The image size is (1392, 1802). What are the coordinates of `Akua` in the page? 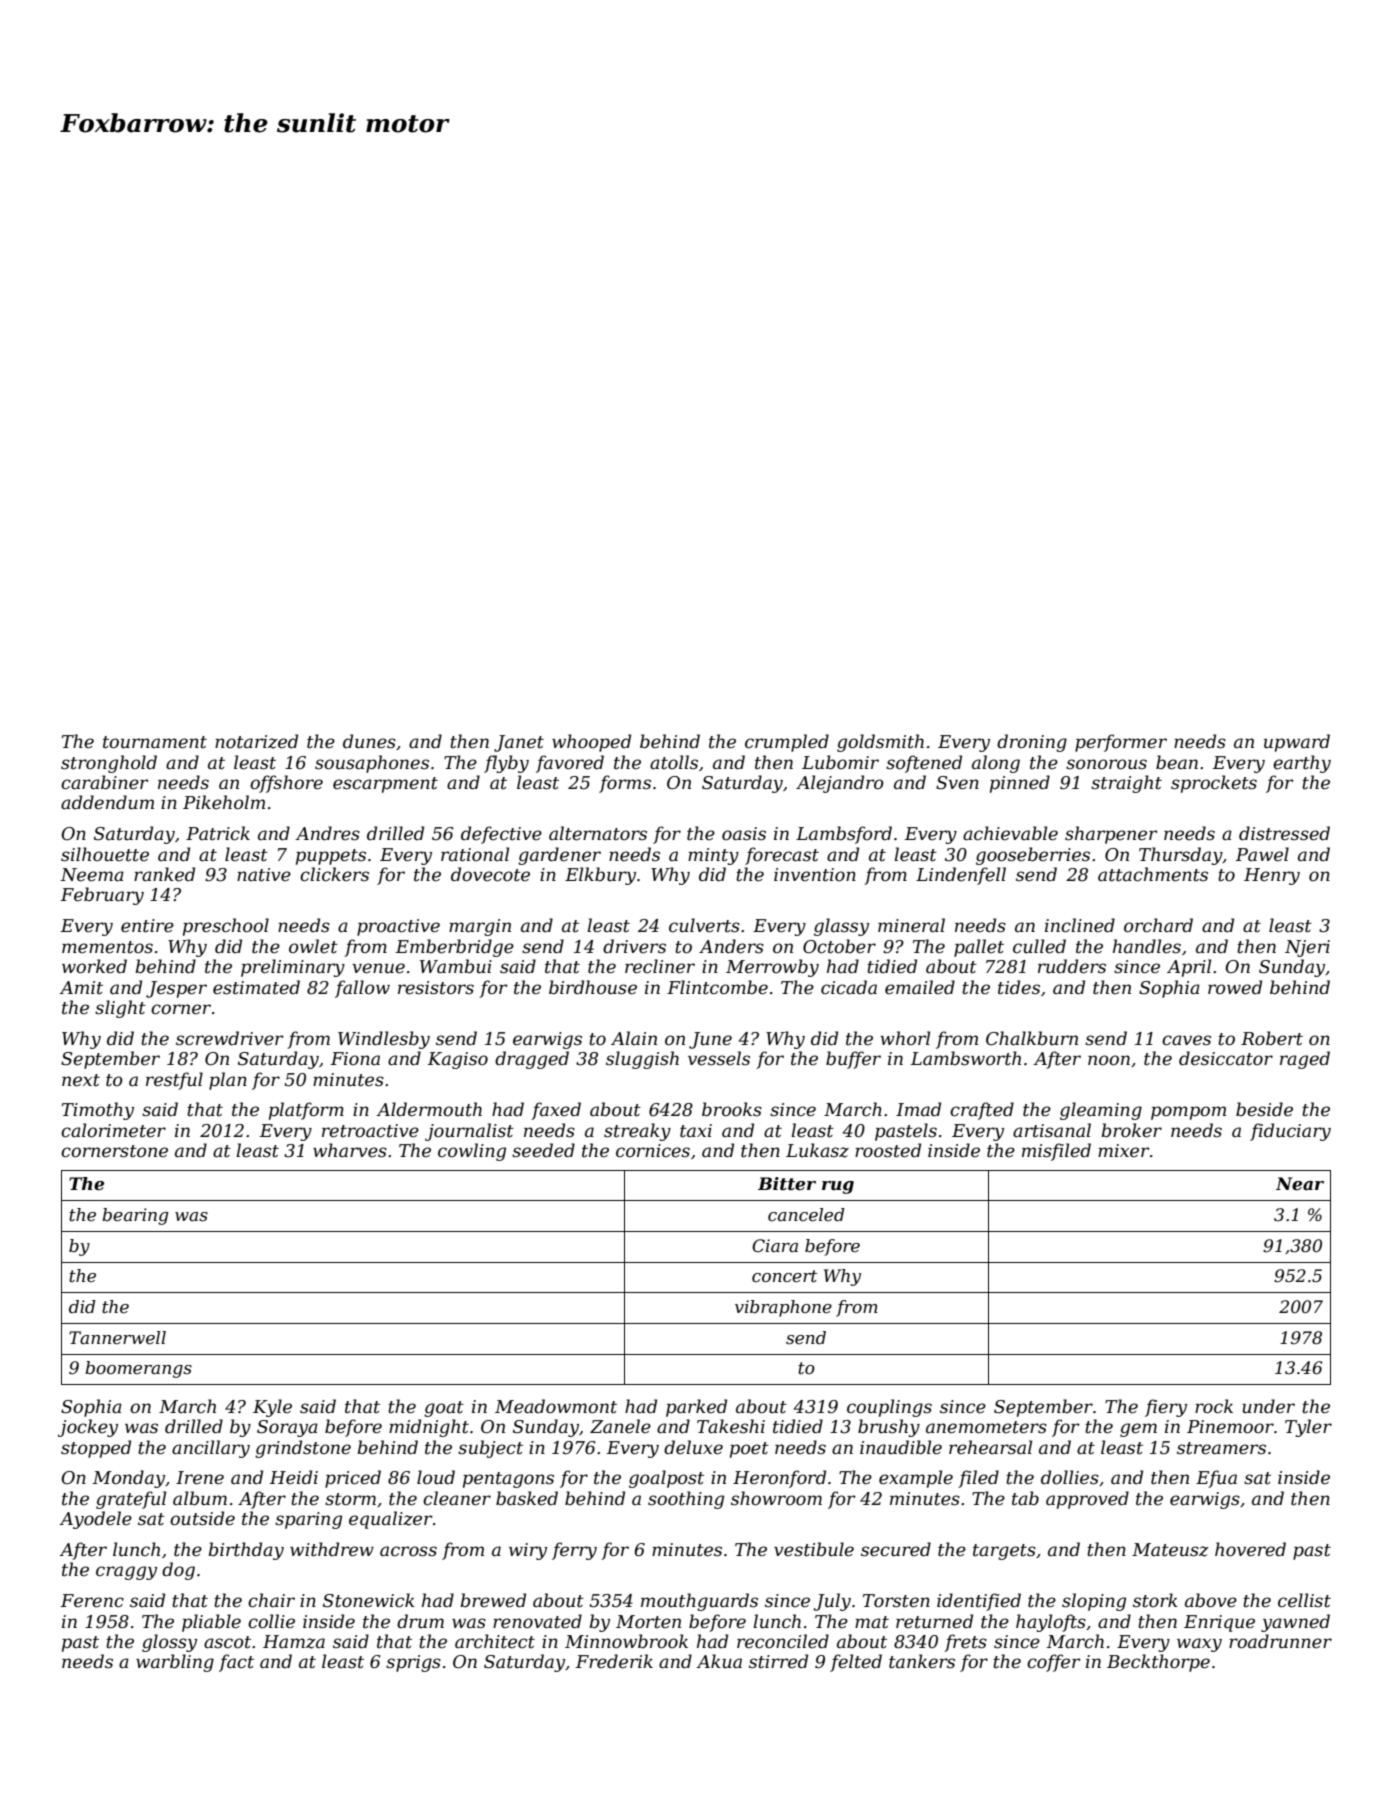 It's located at (719, 1661).
